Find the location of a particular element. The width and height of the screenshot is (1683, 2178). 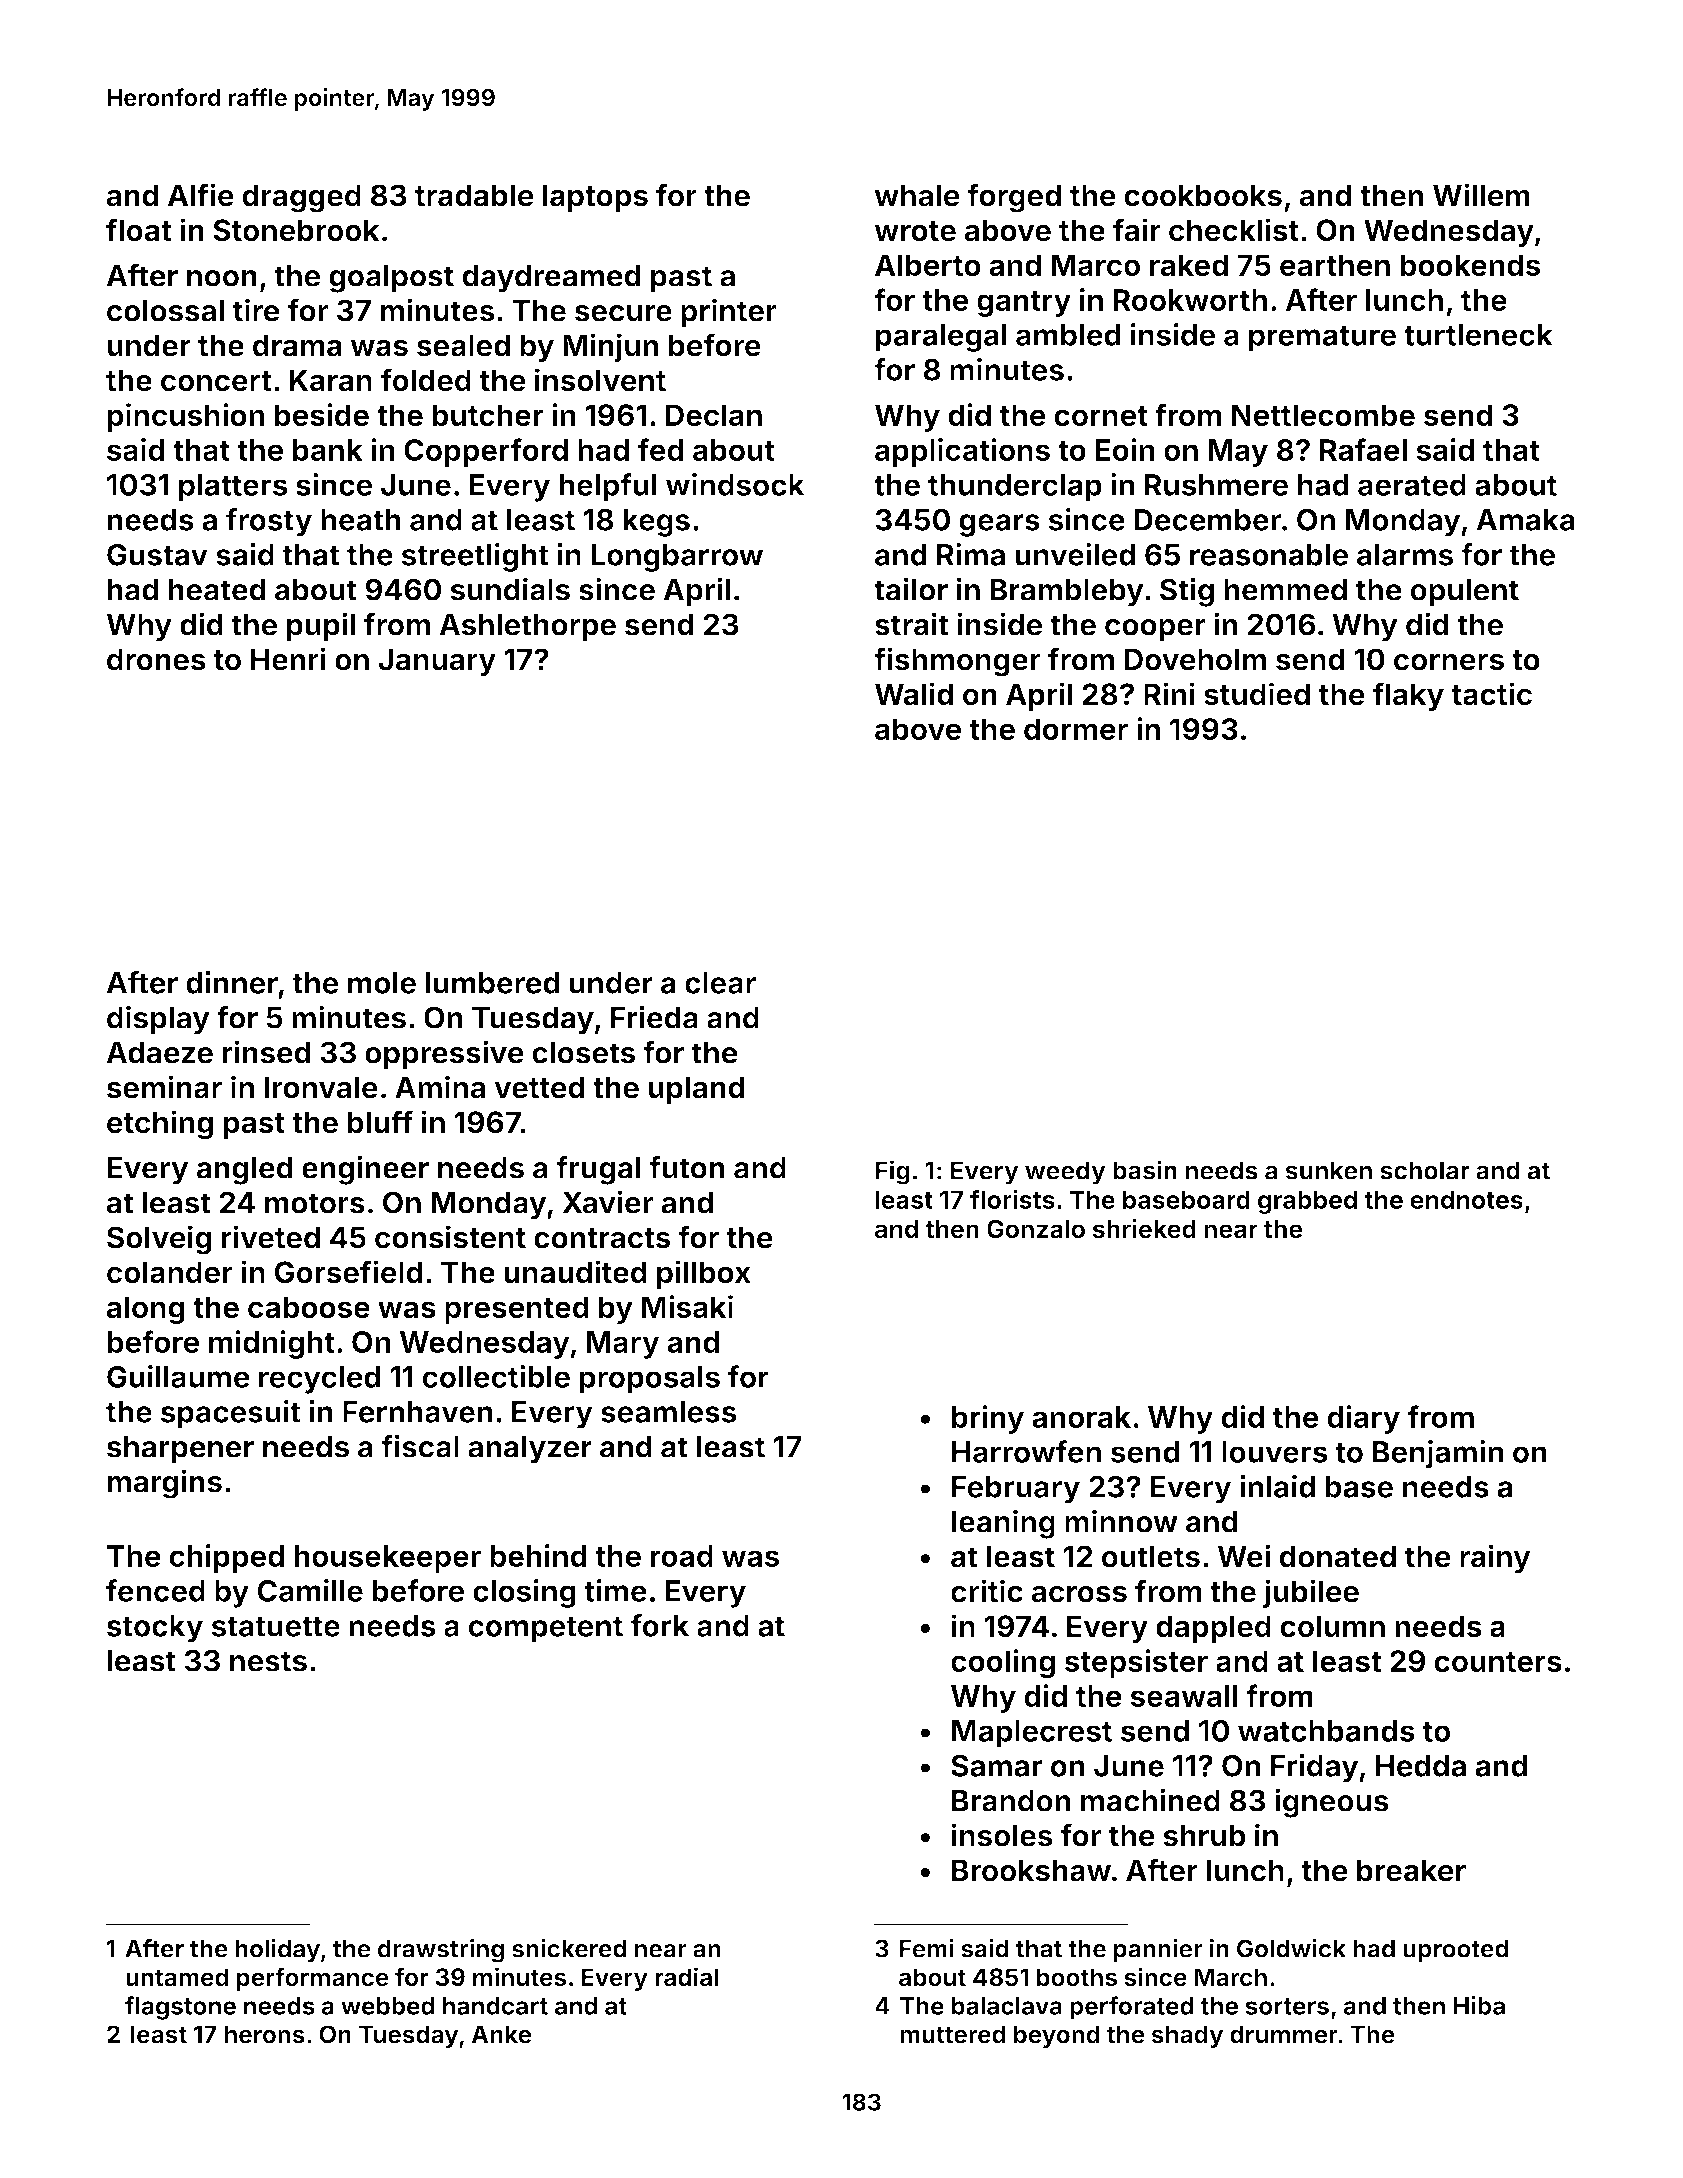

tradable is located at coordinates (474, 195).
